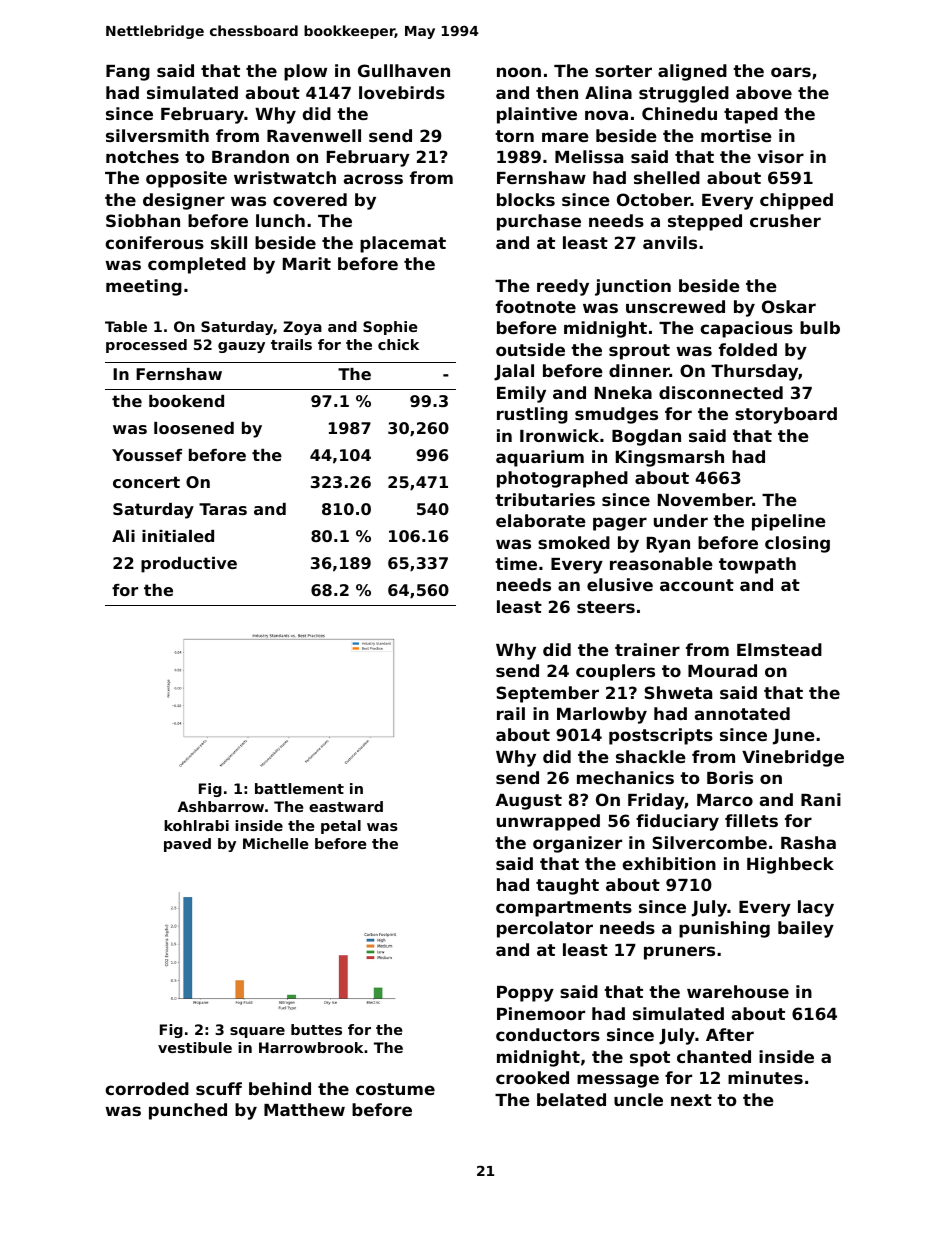  What do you see at coordinates (157, 135) in the screenshot?
I see `silversmith` at bounding box center [157, 135].
